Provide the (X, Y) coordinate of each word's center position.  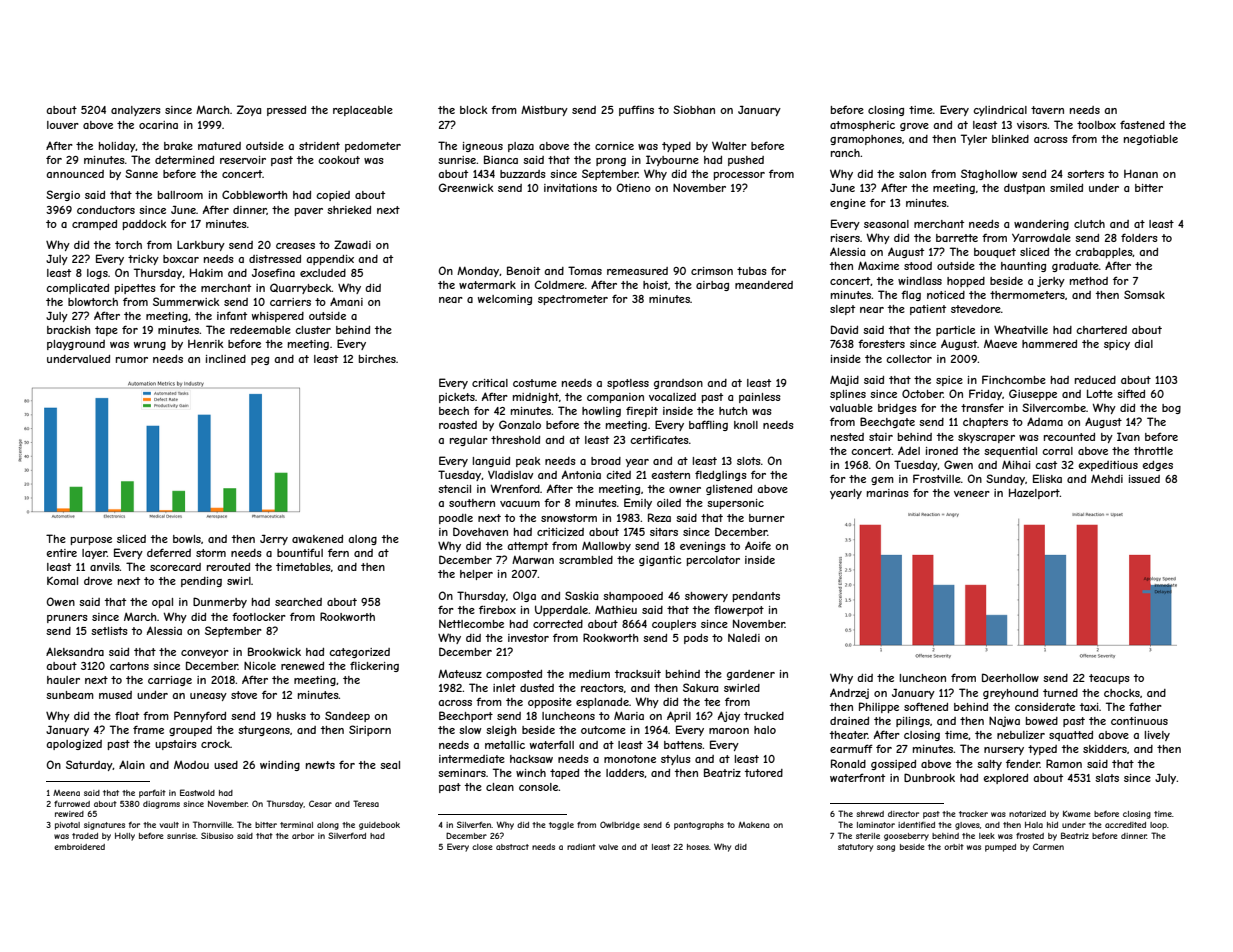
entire (62, 553)
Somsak (1144, 294)
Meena (66, 793)
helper (476, 575)
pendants (756, 597)
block (474, 110)
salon (912, 174)
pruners (67, 619)
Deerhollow (1010, 677)
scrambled (586, 560)
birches (377, 359)
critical (490, 383)
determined (184, 160)
